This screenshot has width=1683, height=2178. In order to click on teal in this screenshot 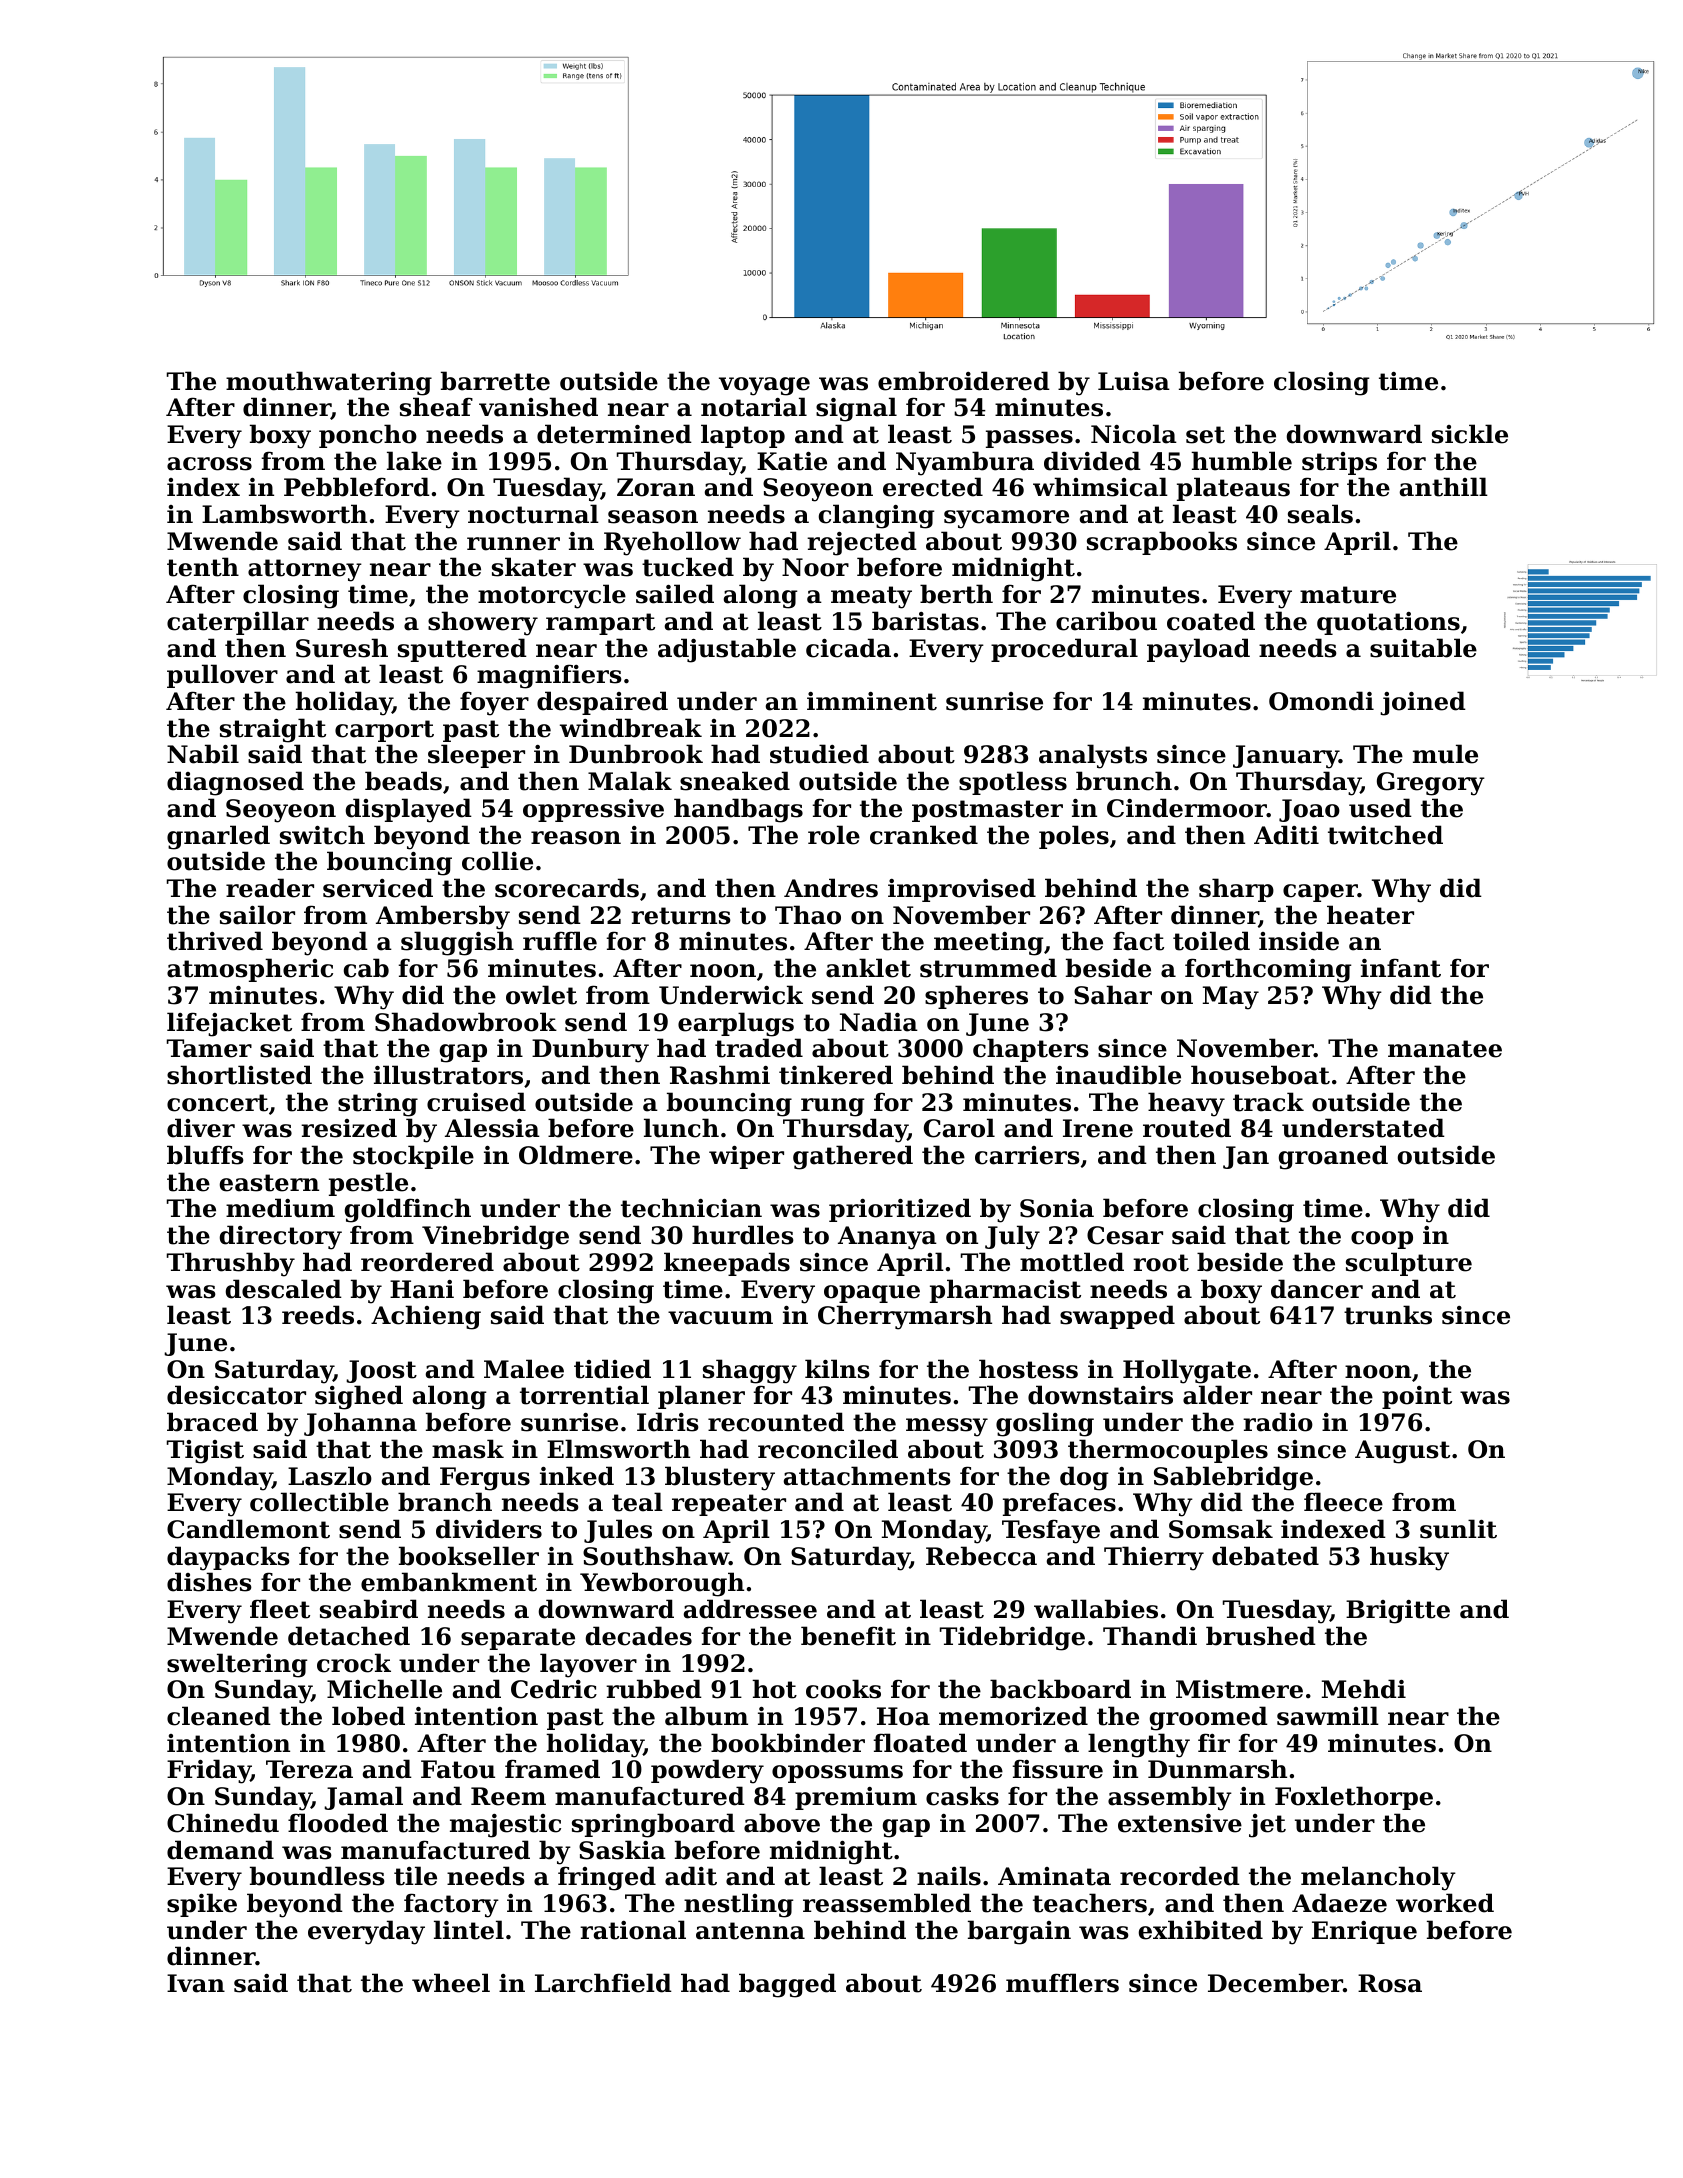, I will do `click(637, 1502)`.
